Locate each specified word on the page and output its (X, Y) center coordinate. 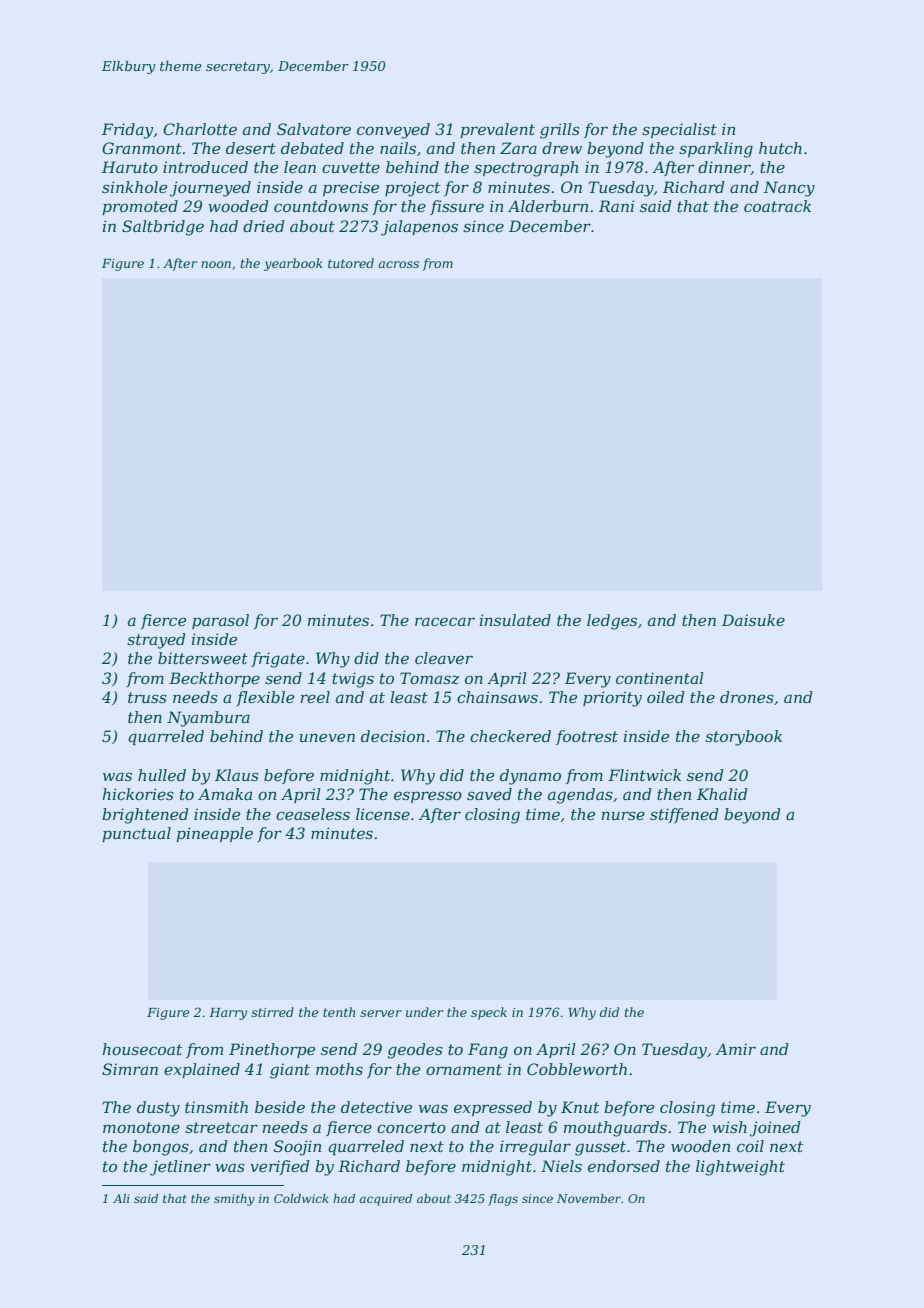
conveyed (393, 131)
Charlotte (200, 129)
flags (503, 1200)
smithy (234, 1200)
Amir (735, 1049)
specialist (679, 130)
